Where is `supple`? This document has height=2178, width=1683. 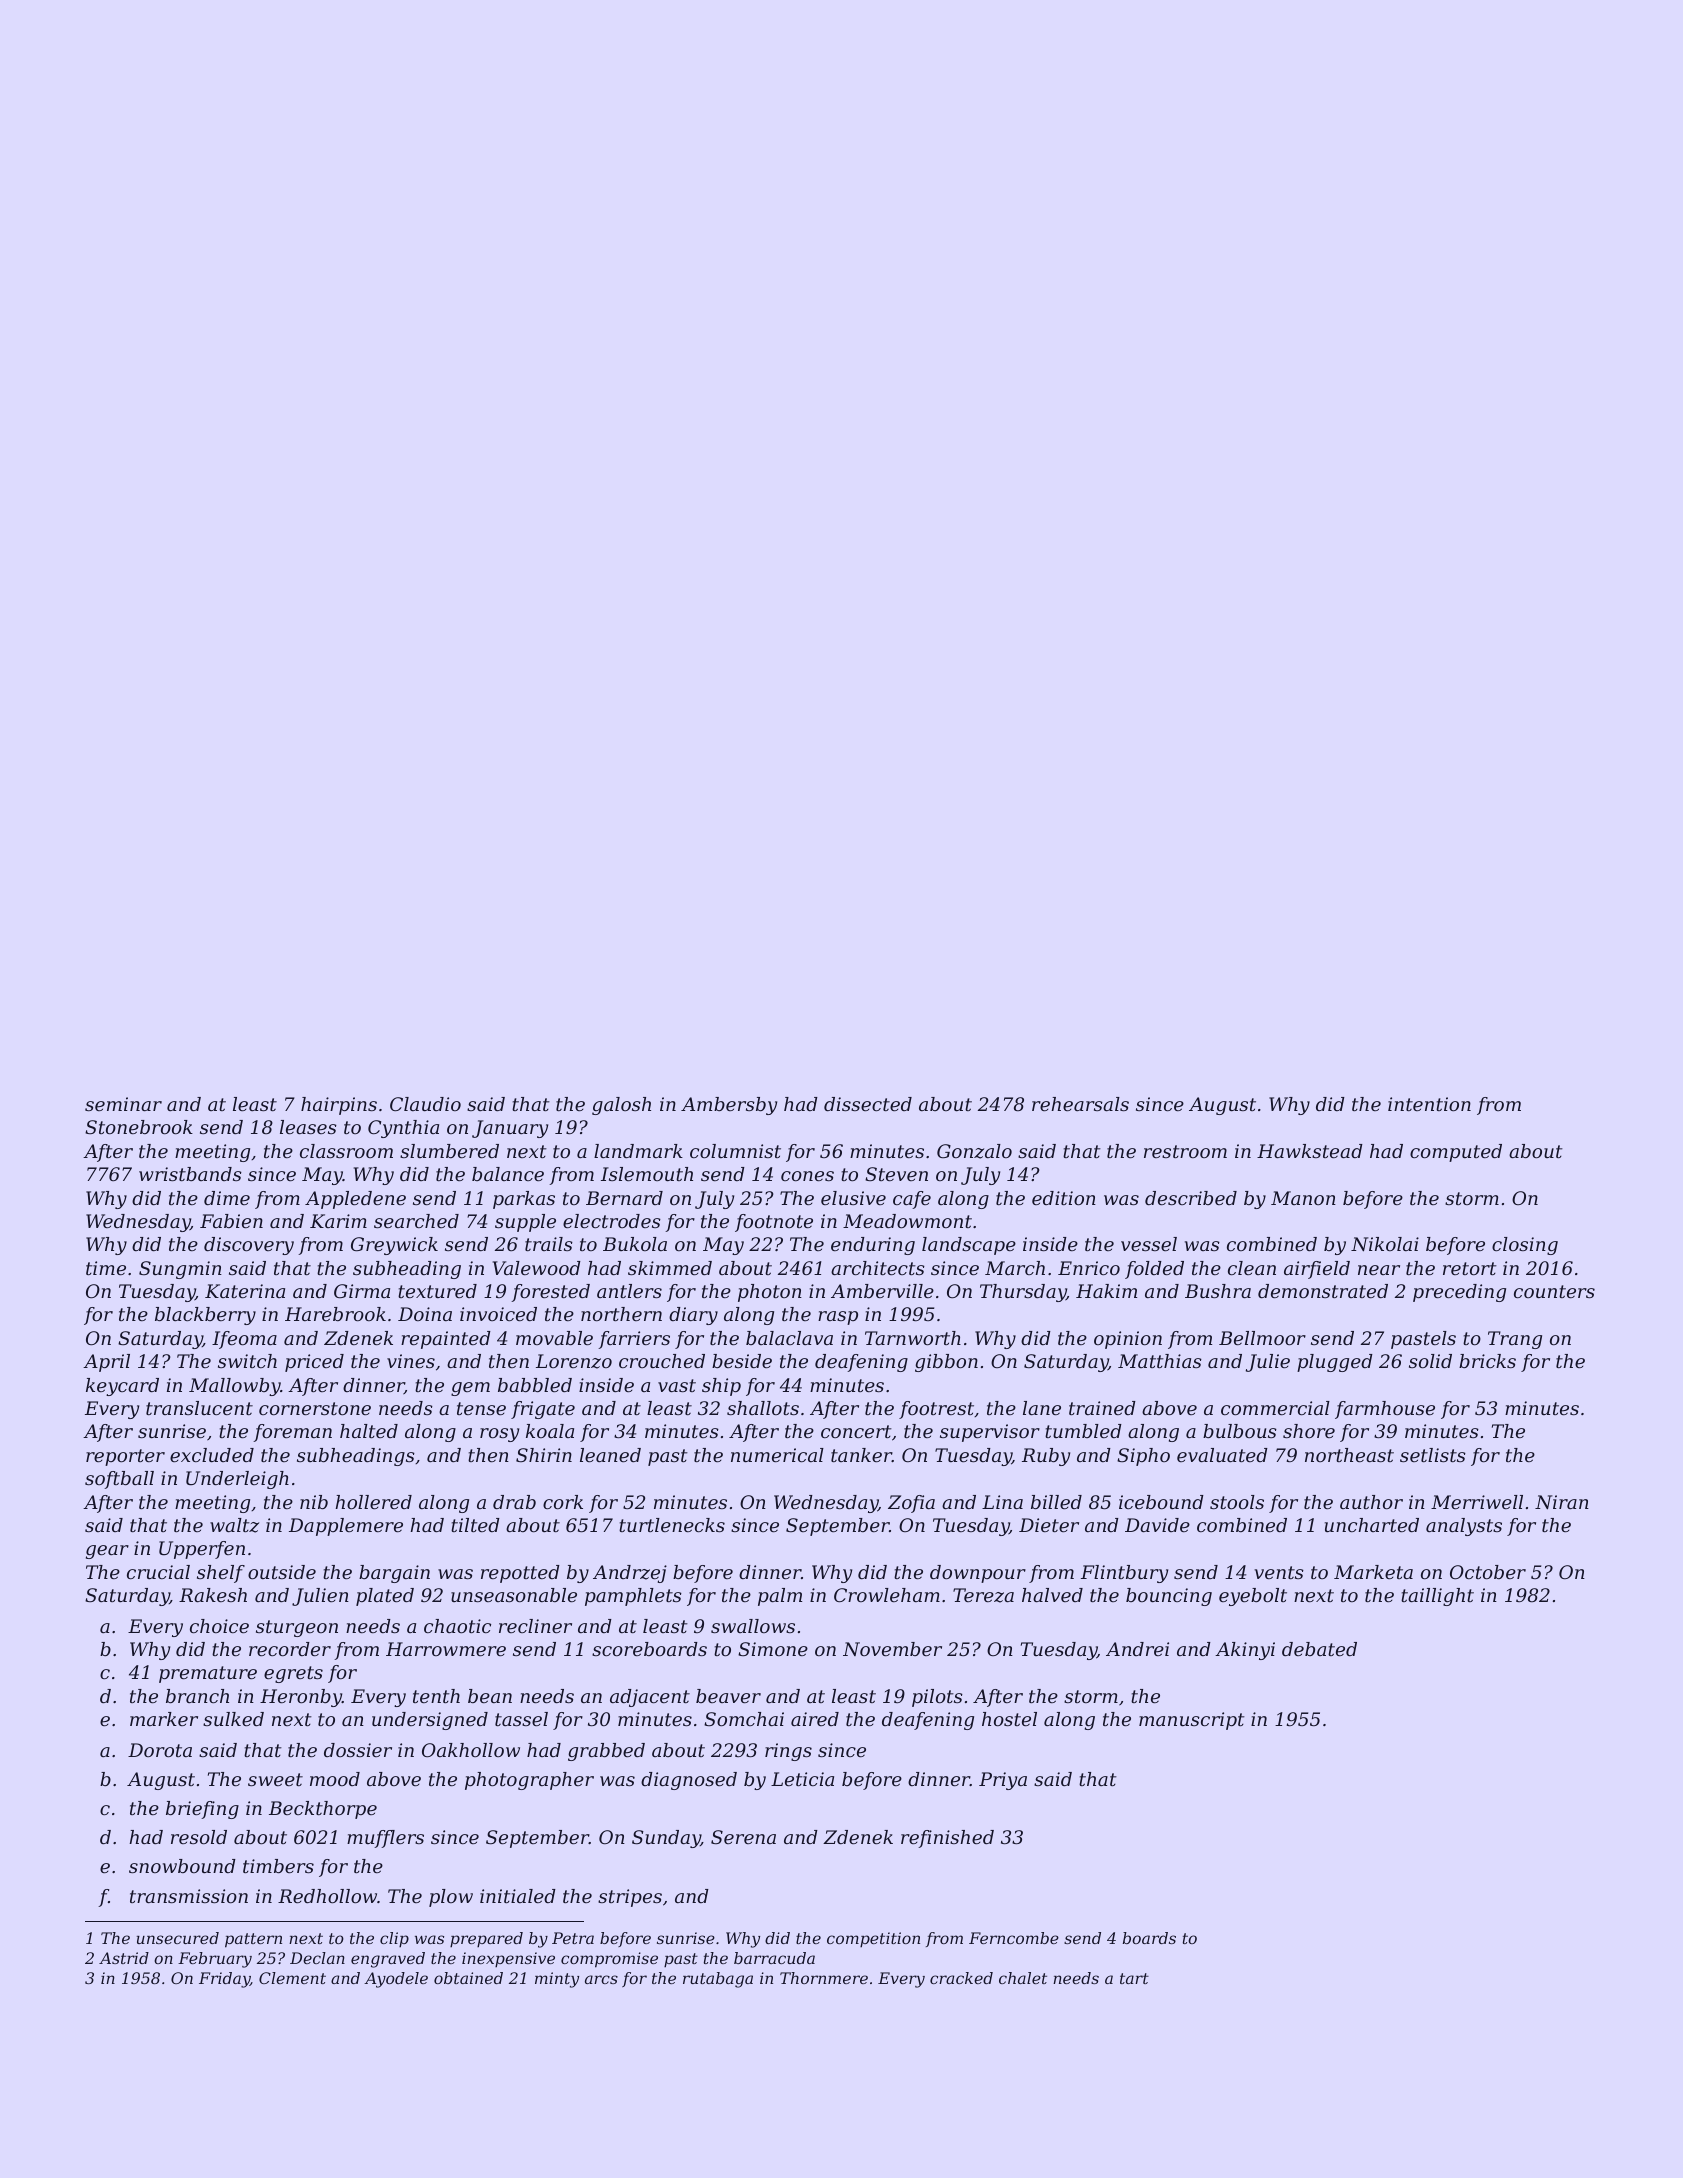
supple is located at coordinates (525, 1223).
